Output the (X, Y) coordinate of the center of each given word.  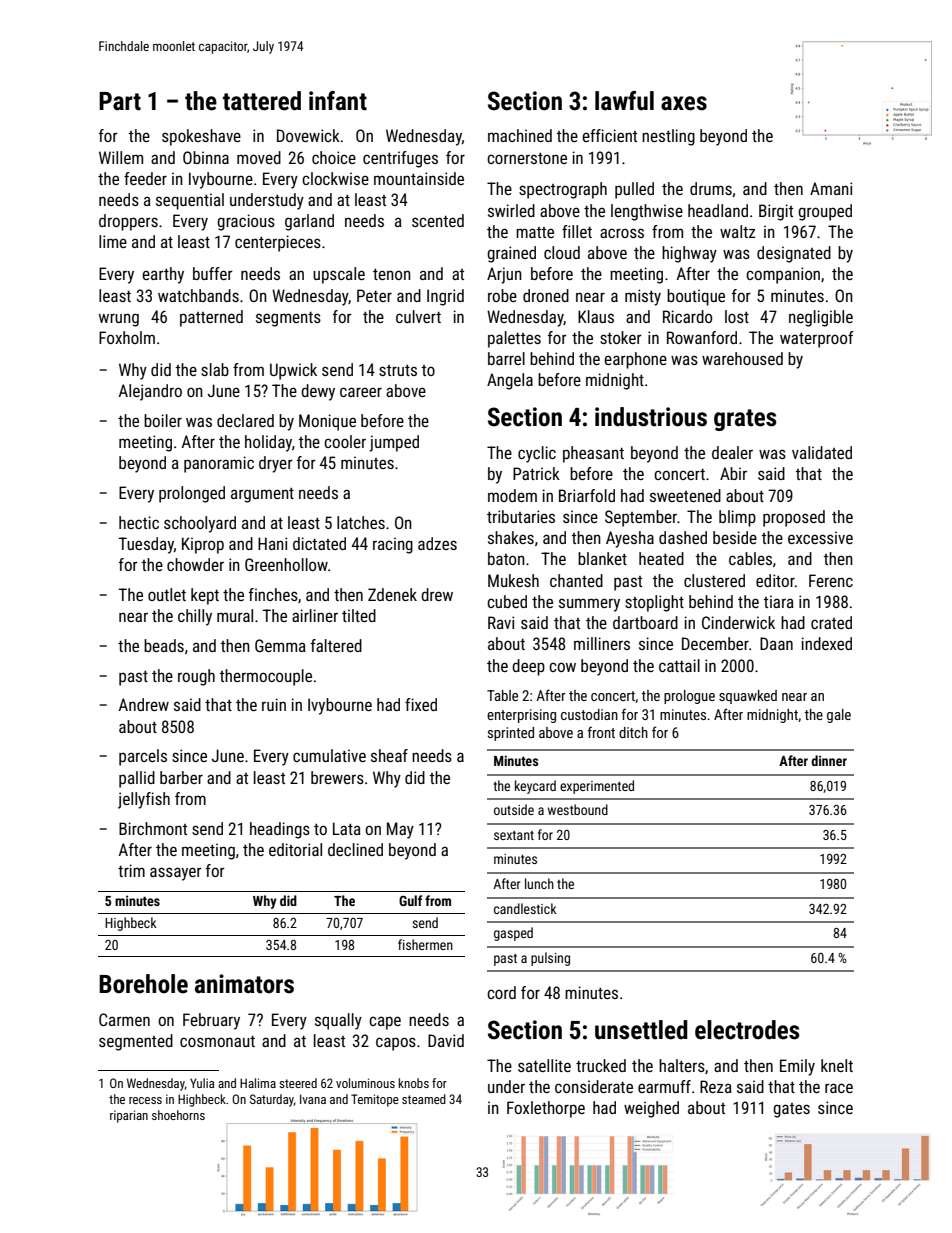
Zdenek (392, 594)
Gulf (410, 900)
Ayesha (630, 539)
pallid (137, 779)
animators (244, 984)
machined (520, 135)
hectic (139, 522)
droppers (128, 222)
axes (684, 103)
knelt (837, 1065)
